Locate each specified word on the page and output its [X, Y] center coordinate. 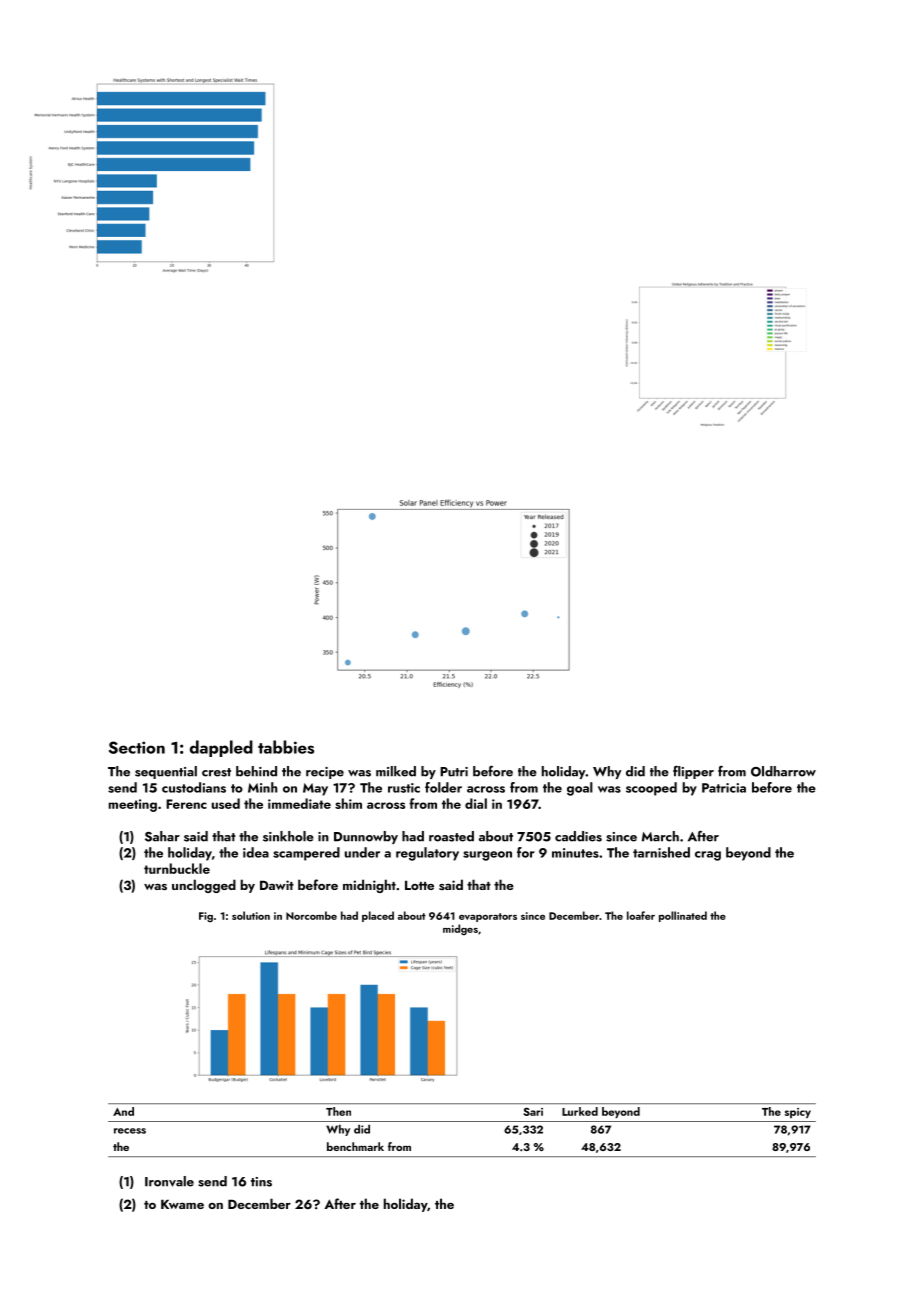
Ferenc [186, 804]
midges [460, 930]
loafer [641, 915]
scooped [651, 789]
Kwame [182, 1204]
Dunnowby [366, 837]
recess [130, 1131]
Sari [533, 1111]
